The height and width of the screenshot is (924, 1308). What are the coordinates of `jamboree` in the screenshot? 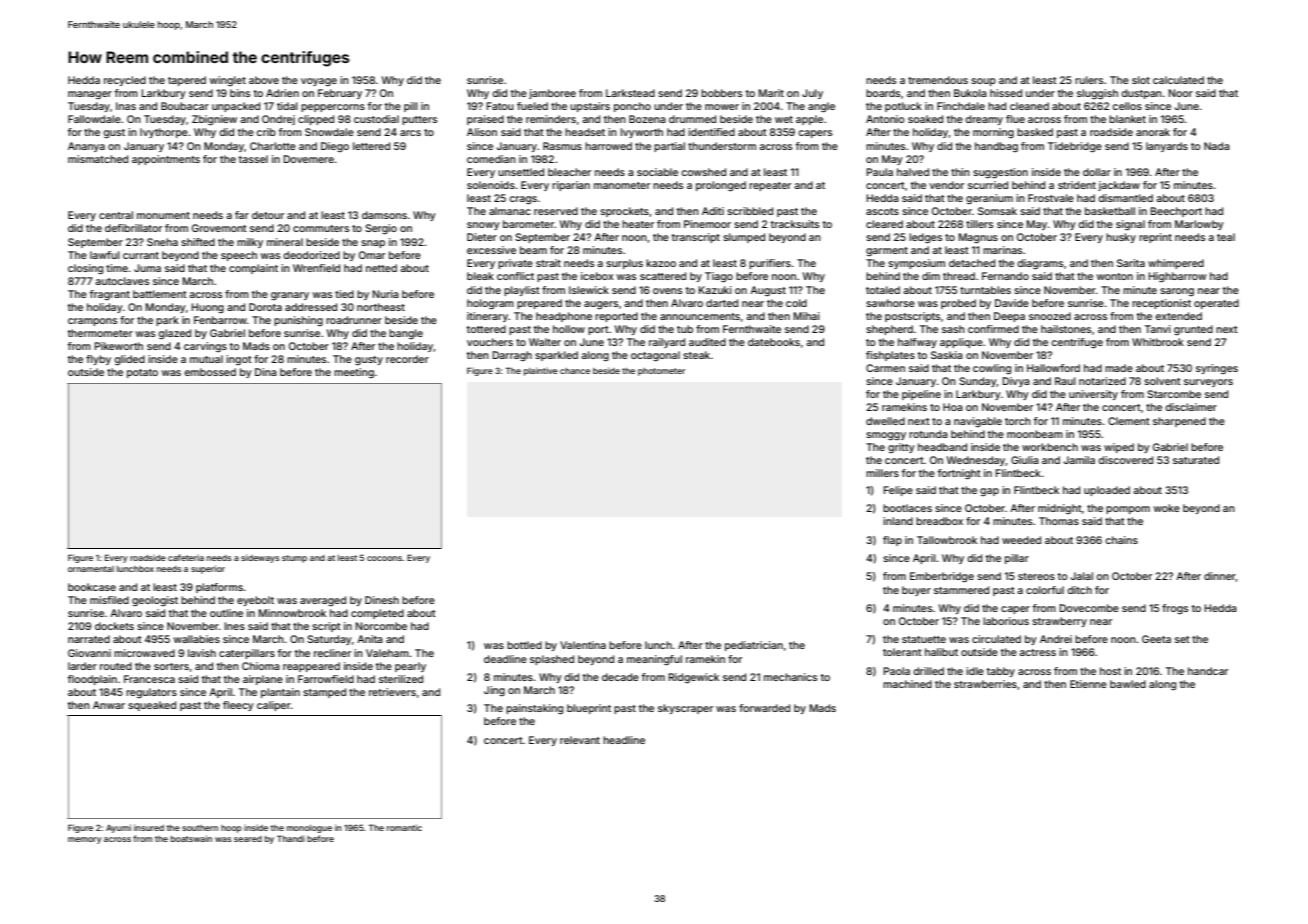 It's located at (552, 94).
